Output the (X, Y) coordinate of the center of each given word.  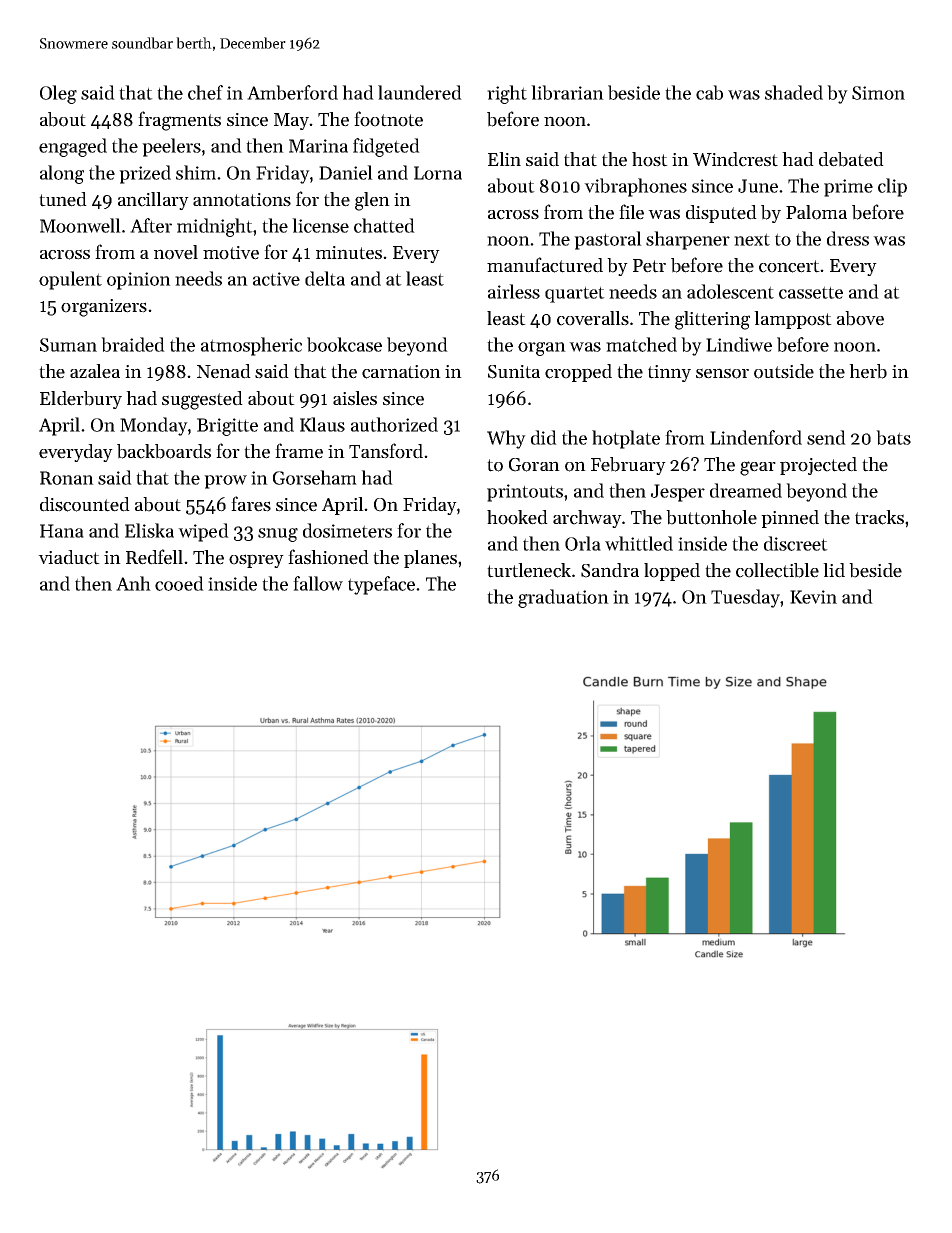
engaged (73, 147)
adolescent (730, 291)
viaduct (69, 557)
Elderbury (81, 400)
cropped (578, 373)
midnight (215, 227)
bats (893, 437)
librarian (567, 92)
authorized (394, 424)
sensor (722, 373)
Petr (649, 266)
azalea (95, 371)
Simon (878, 93)
